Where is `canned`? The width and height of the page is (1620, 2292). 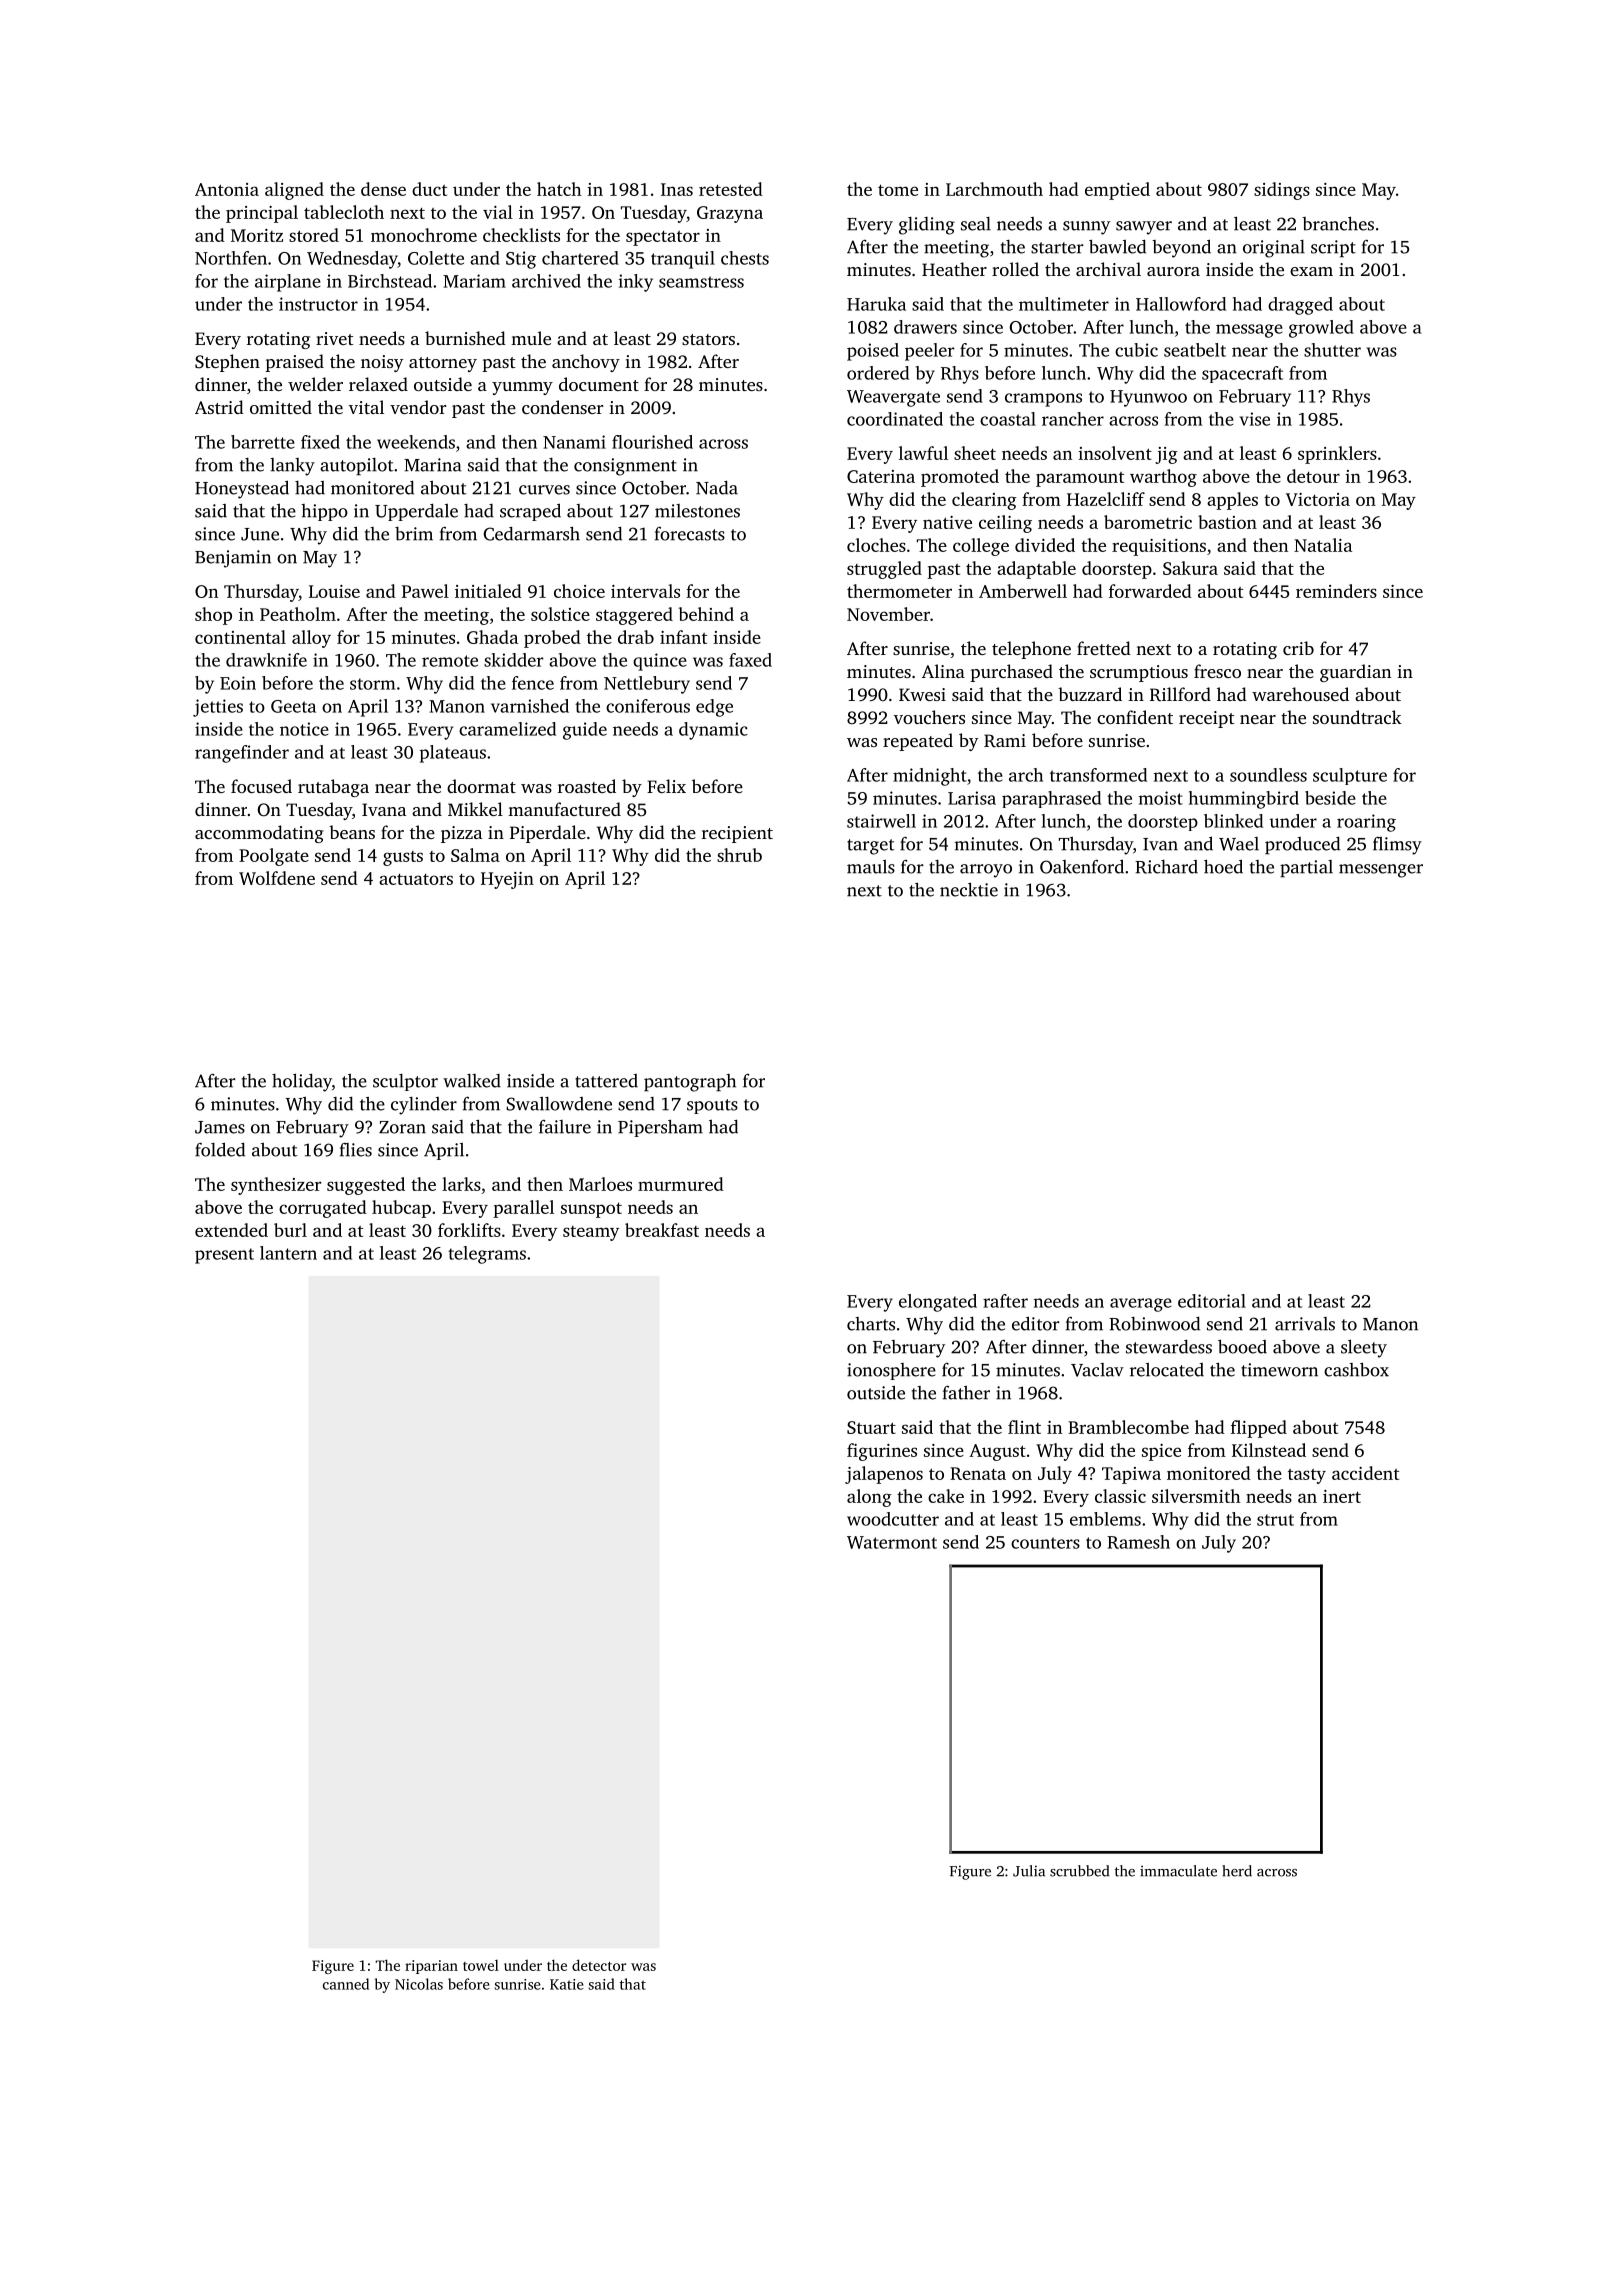
canned is located at coordinates (346, 1984).
